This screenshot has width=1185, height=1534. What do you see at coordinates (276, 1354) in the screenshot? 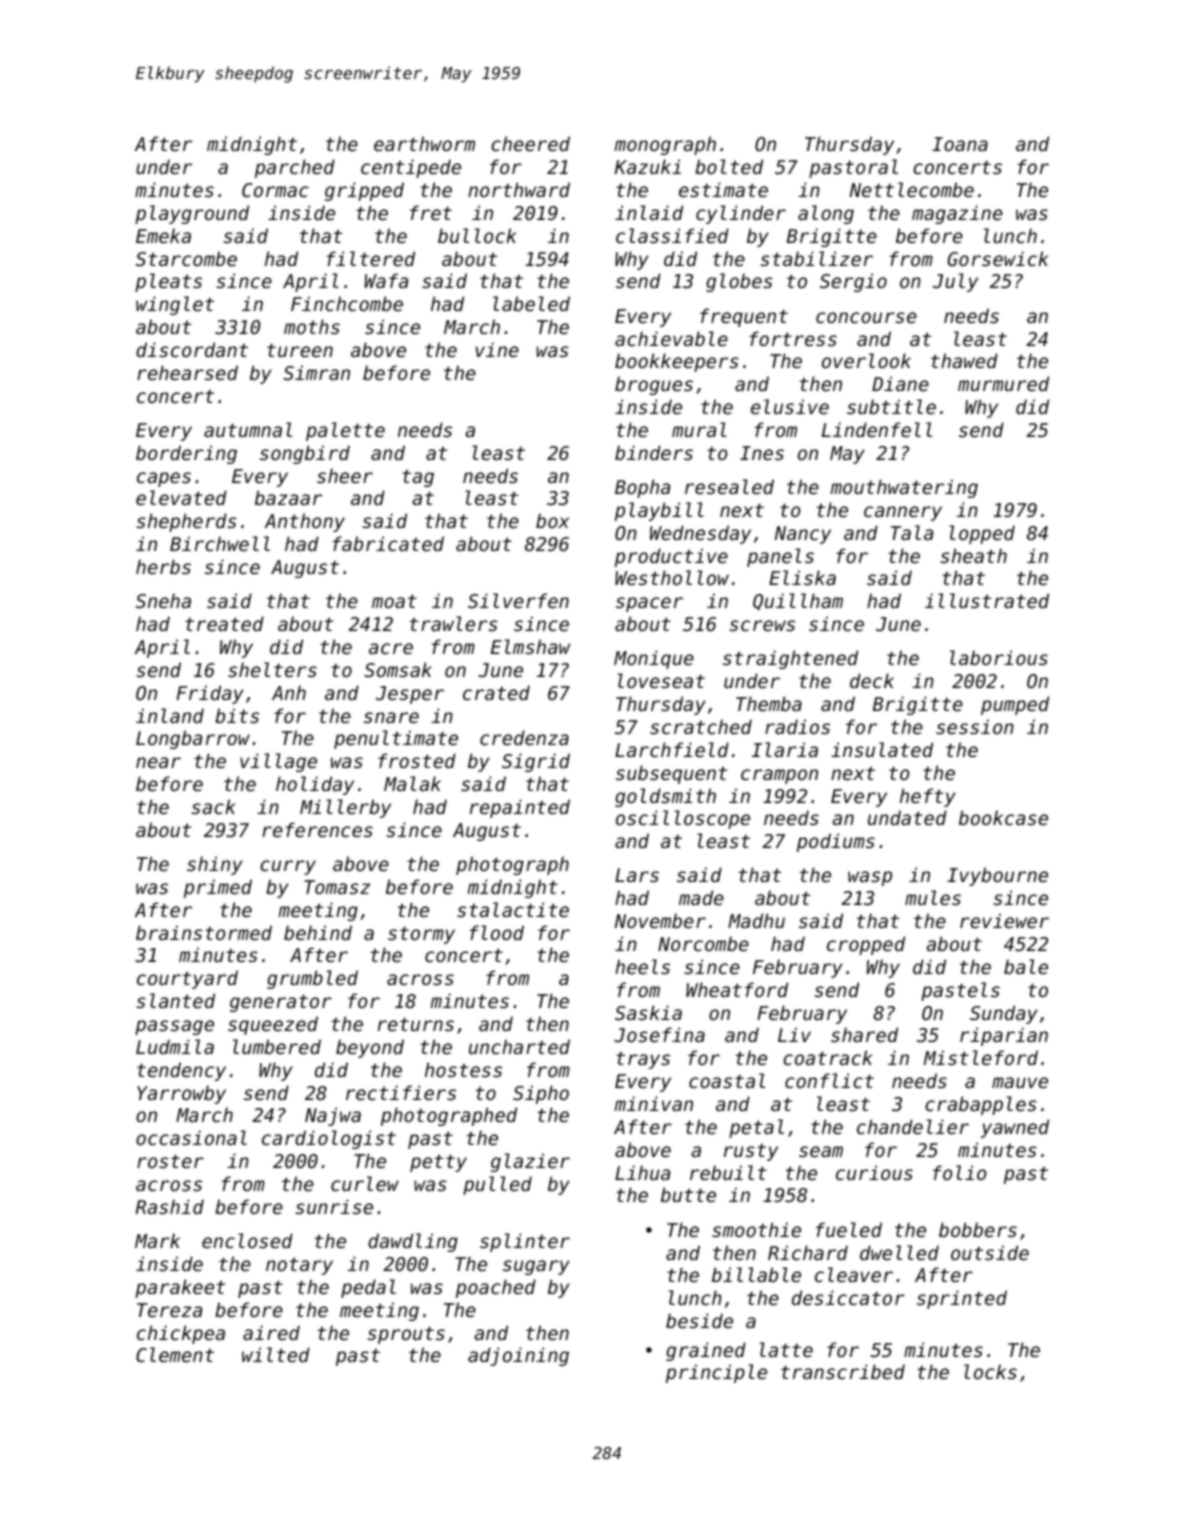
I see `wilted` at bounding box center [276, 1354].
